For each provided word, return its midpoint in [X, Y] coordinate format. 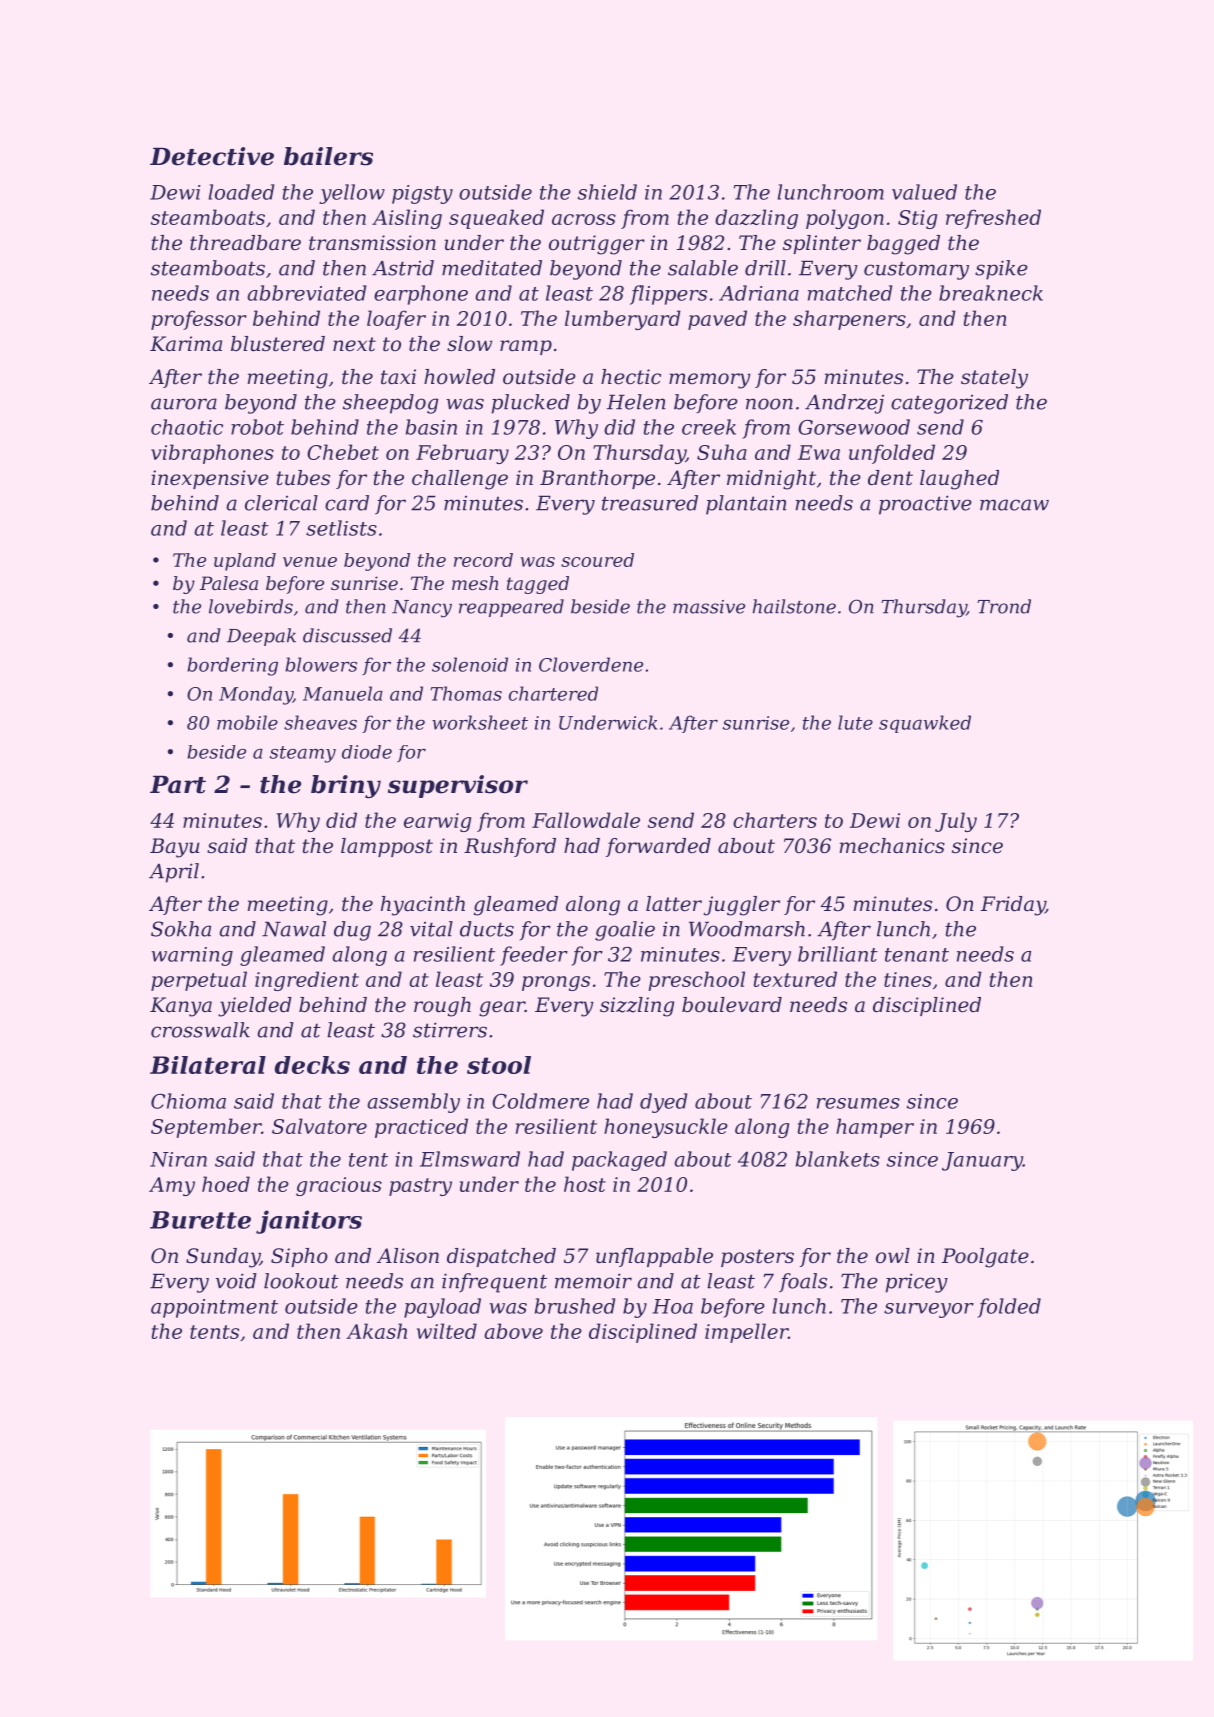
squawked [925, 724]
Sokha [181, 929]
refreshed [993, 219]
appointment [214, 1308]
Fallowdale [586, 820]
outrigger [597, 245]
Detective [212, 156]
